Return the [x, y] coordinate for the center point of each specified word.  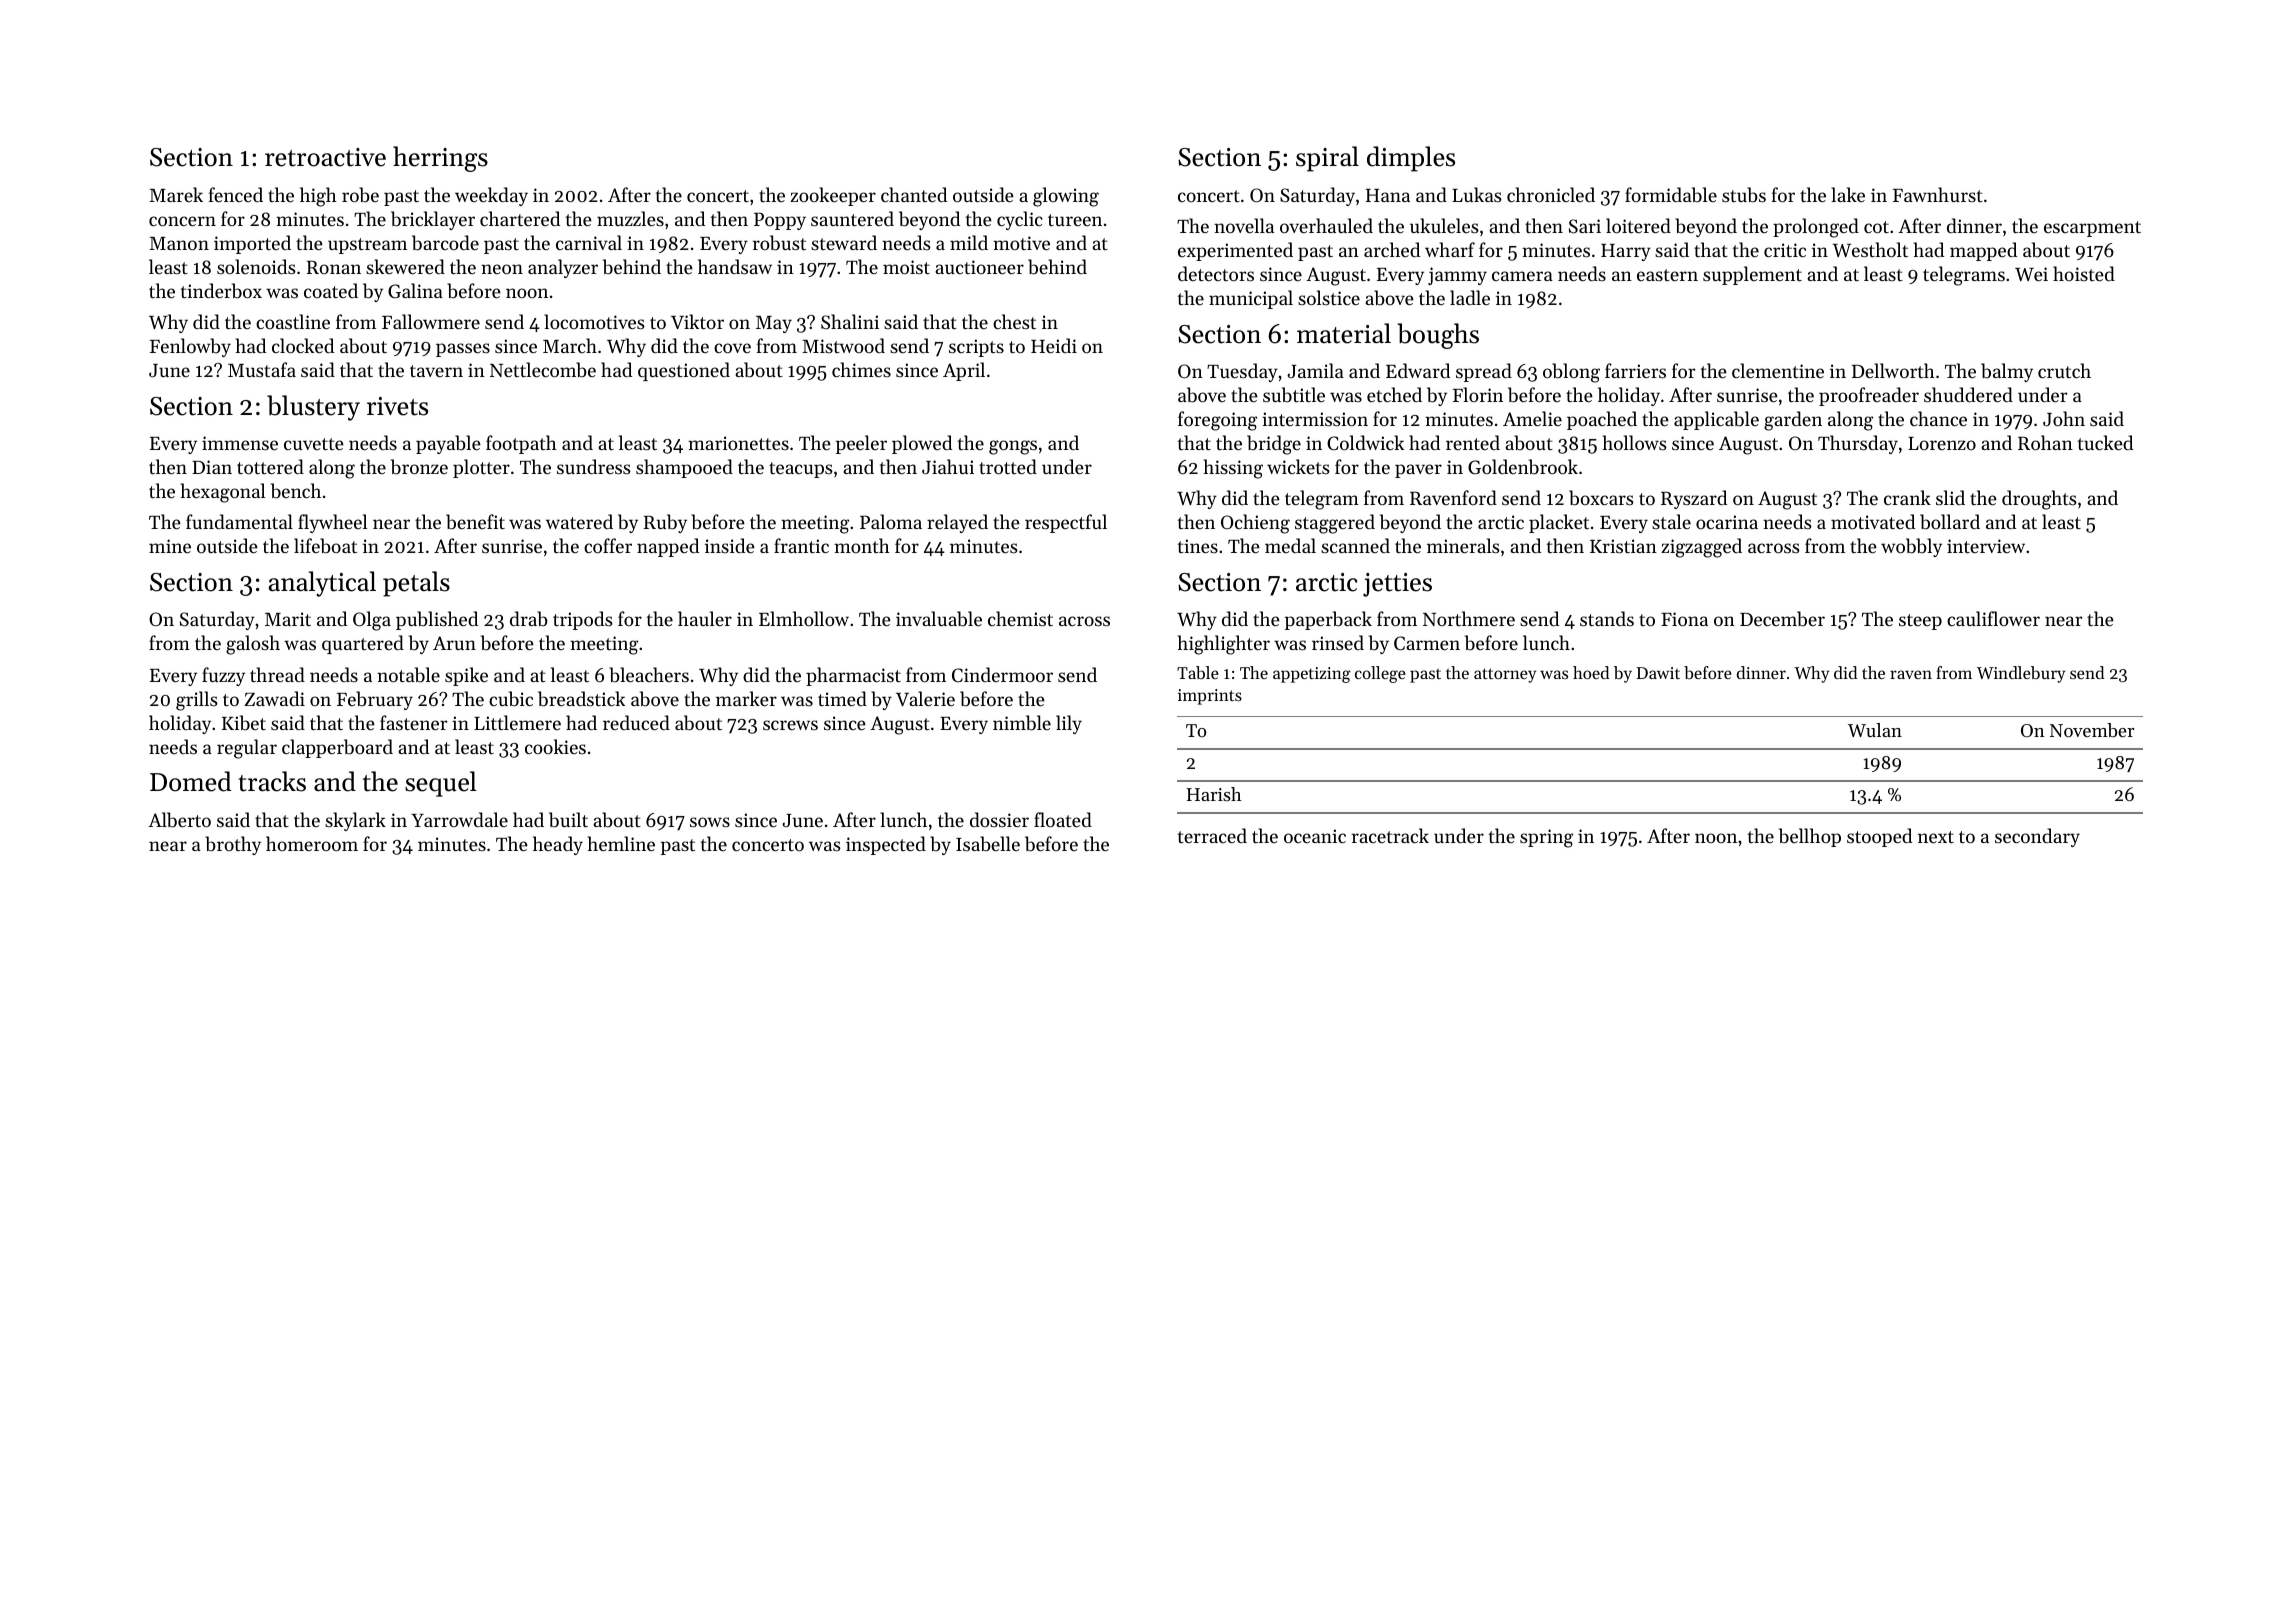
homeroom [312, 843]
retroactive [325, 157]
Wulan [1875, 730]
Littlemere [517, 722]
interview [1986, 546]
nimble [1022, 723]
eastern [1667, 275]
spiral [1327, 159]
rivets [397, 406]
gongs [1013, 447]
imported [252, 244]
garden [1793, 421]
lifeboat [325, 545]
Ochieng [1255, 524]
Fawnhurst [1938, 194]
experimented [1235, 251]
